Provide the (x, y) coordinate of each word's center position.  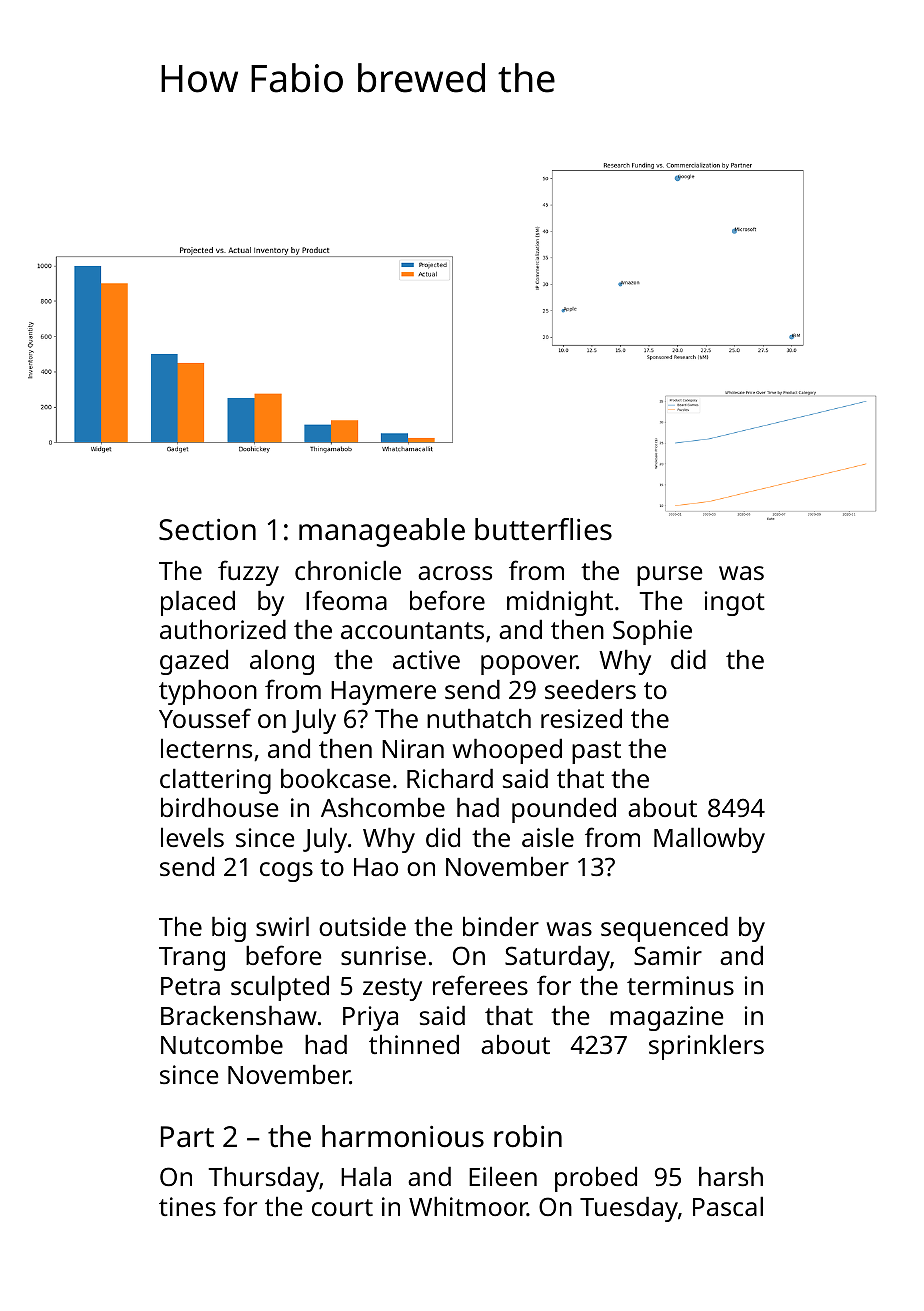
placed (198, 603)
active (426, 659)
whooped (507, 751)
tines (187, 1206)
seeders (590, 689)
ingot (735, 603)
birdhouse (219, 807)
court (342, 1207)
